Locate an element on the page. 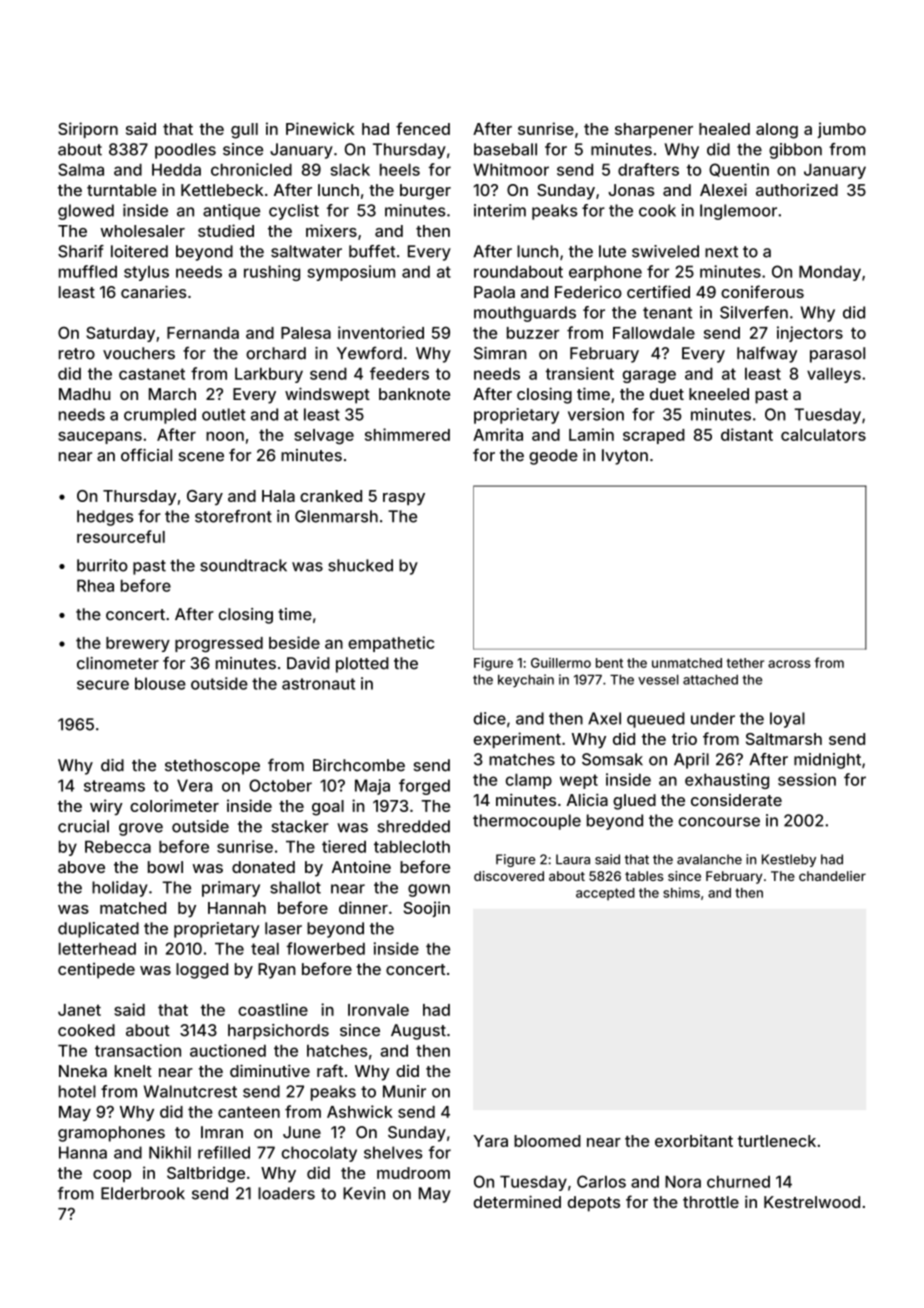 The height and width of the image is (1308, 924). gull is located at coordinates (244, 131).
